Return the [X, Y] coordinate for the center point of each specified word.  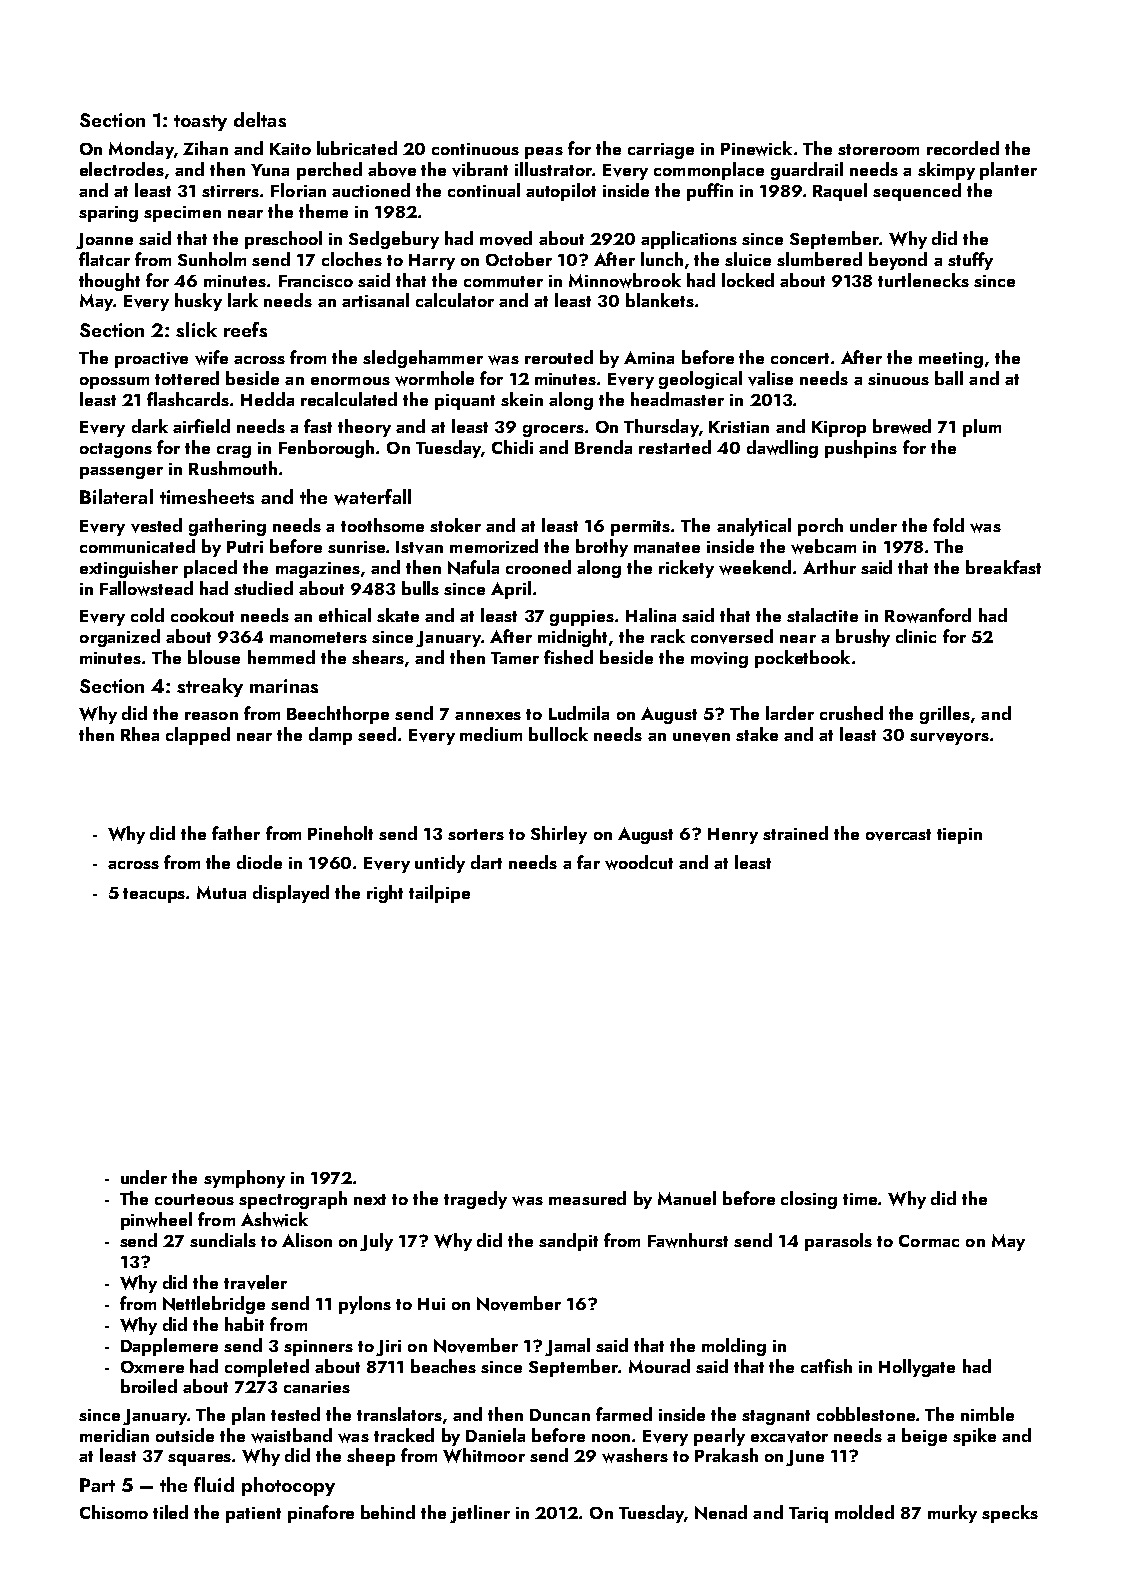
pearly [719, 1437]
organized [120, 638]
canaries [317, 1387]
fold [948, 525]
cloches [352, 259]
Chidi [512, 447]
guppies [582, 618]
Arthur [829, 567]
